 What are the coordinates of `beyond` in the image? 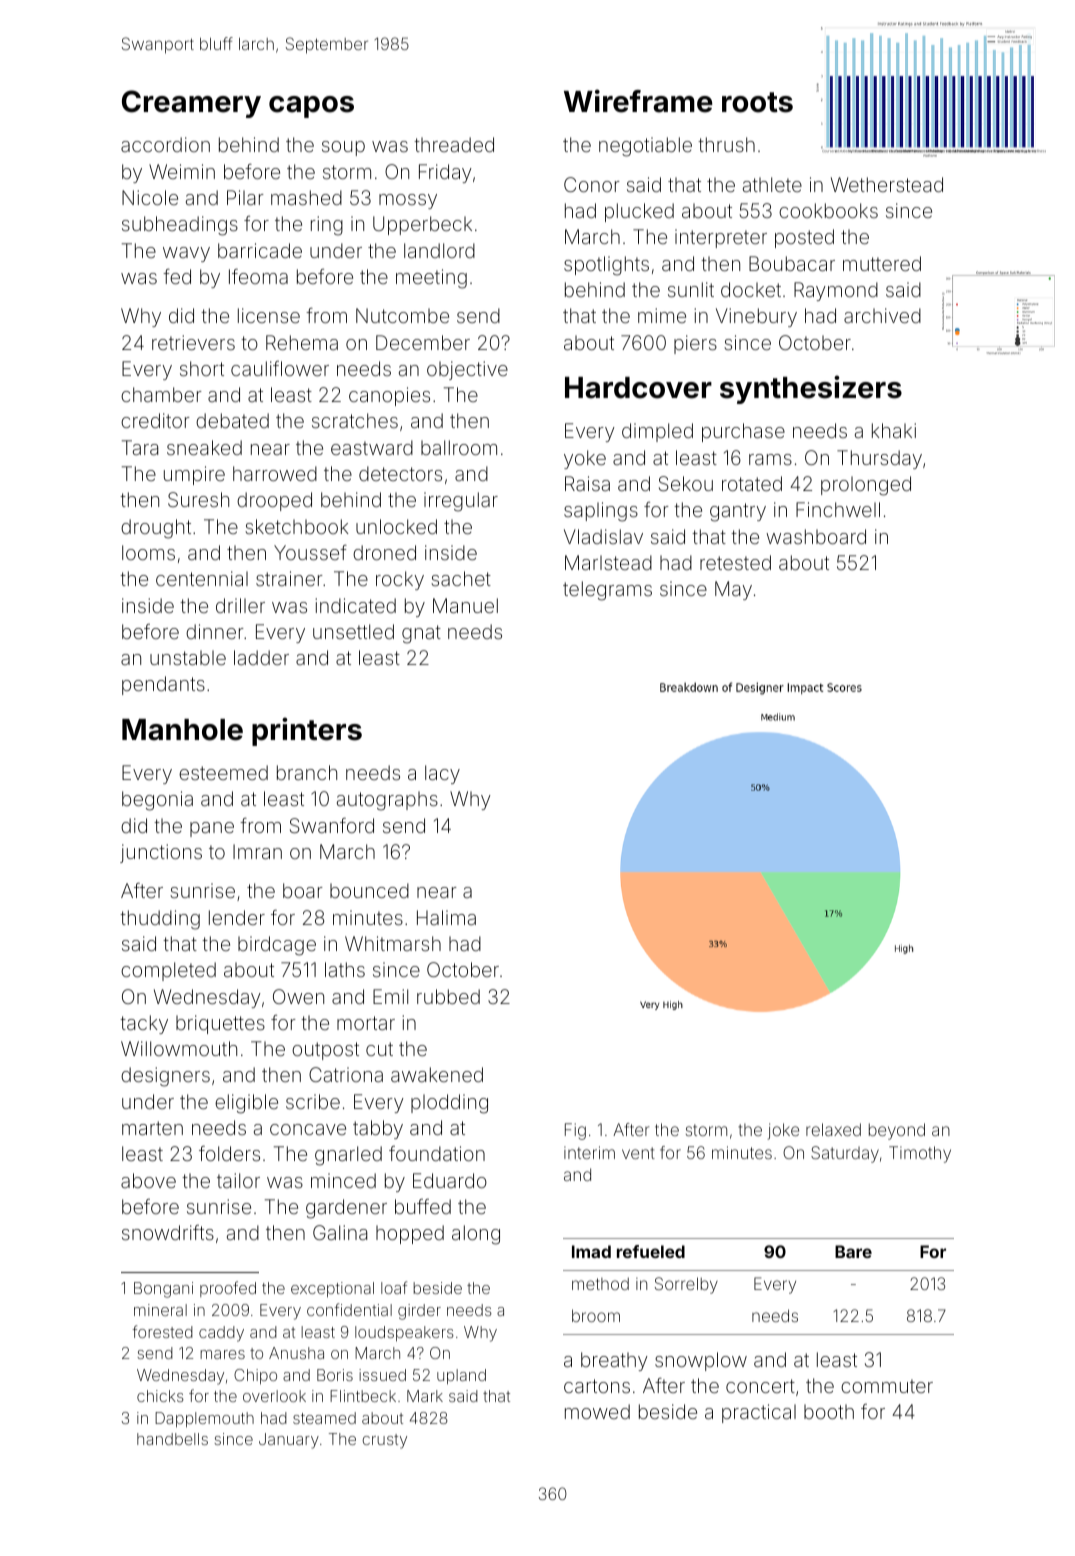 It's located at (897, 1131).
